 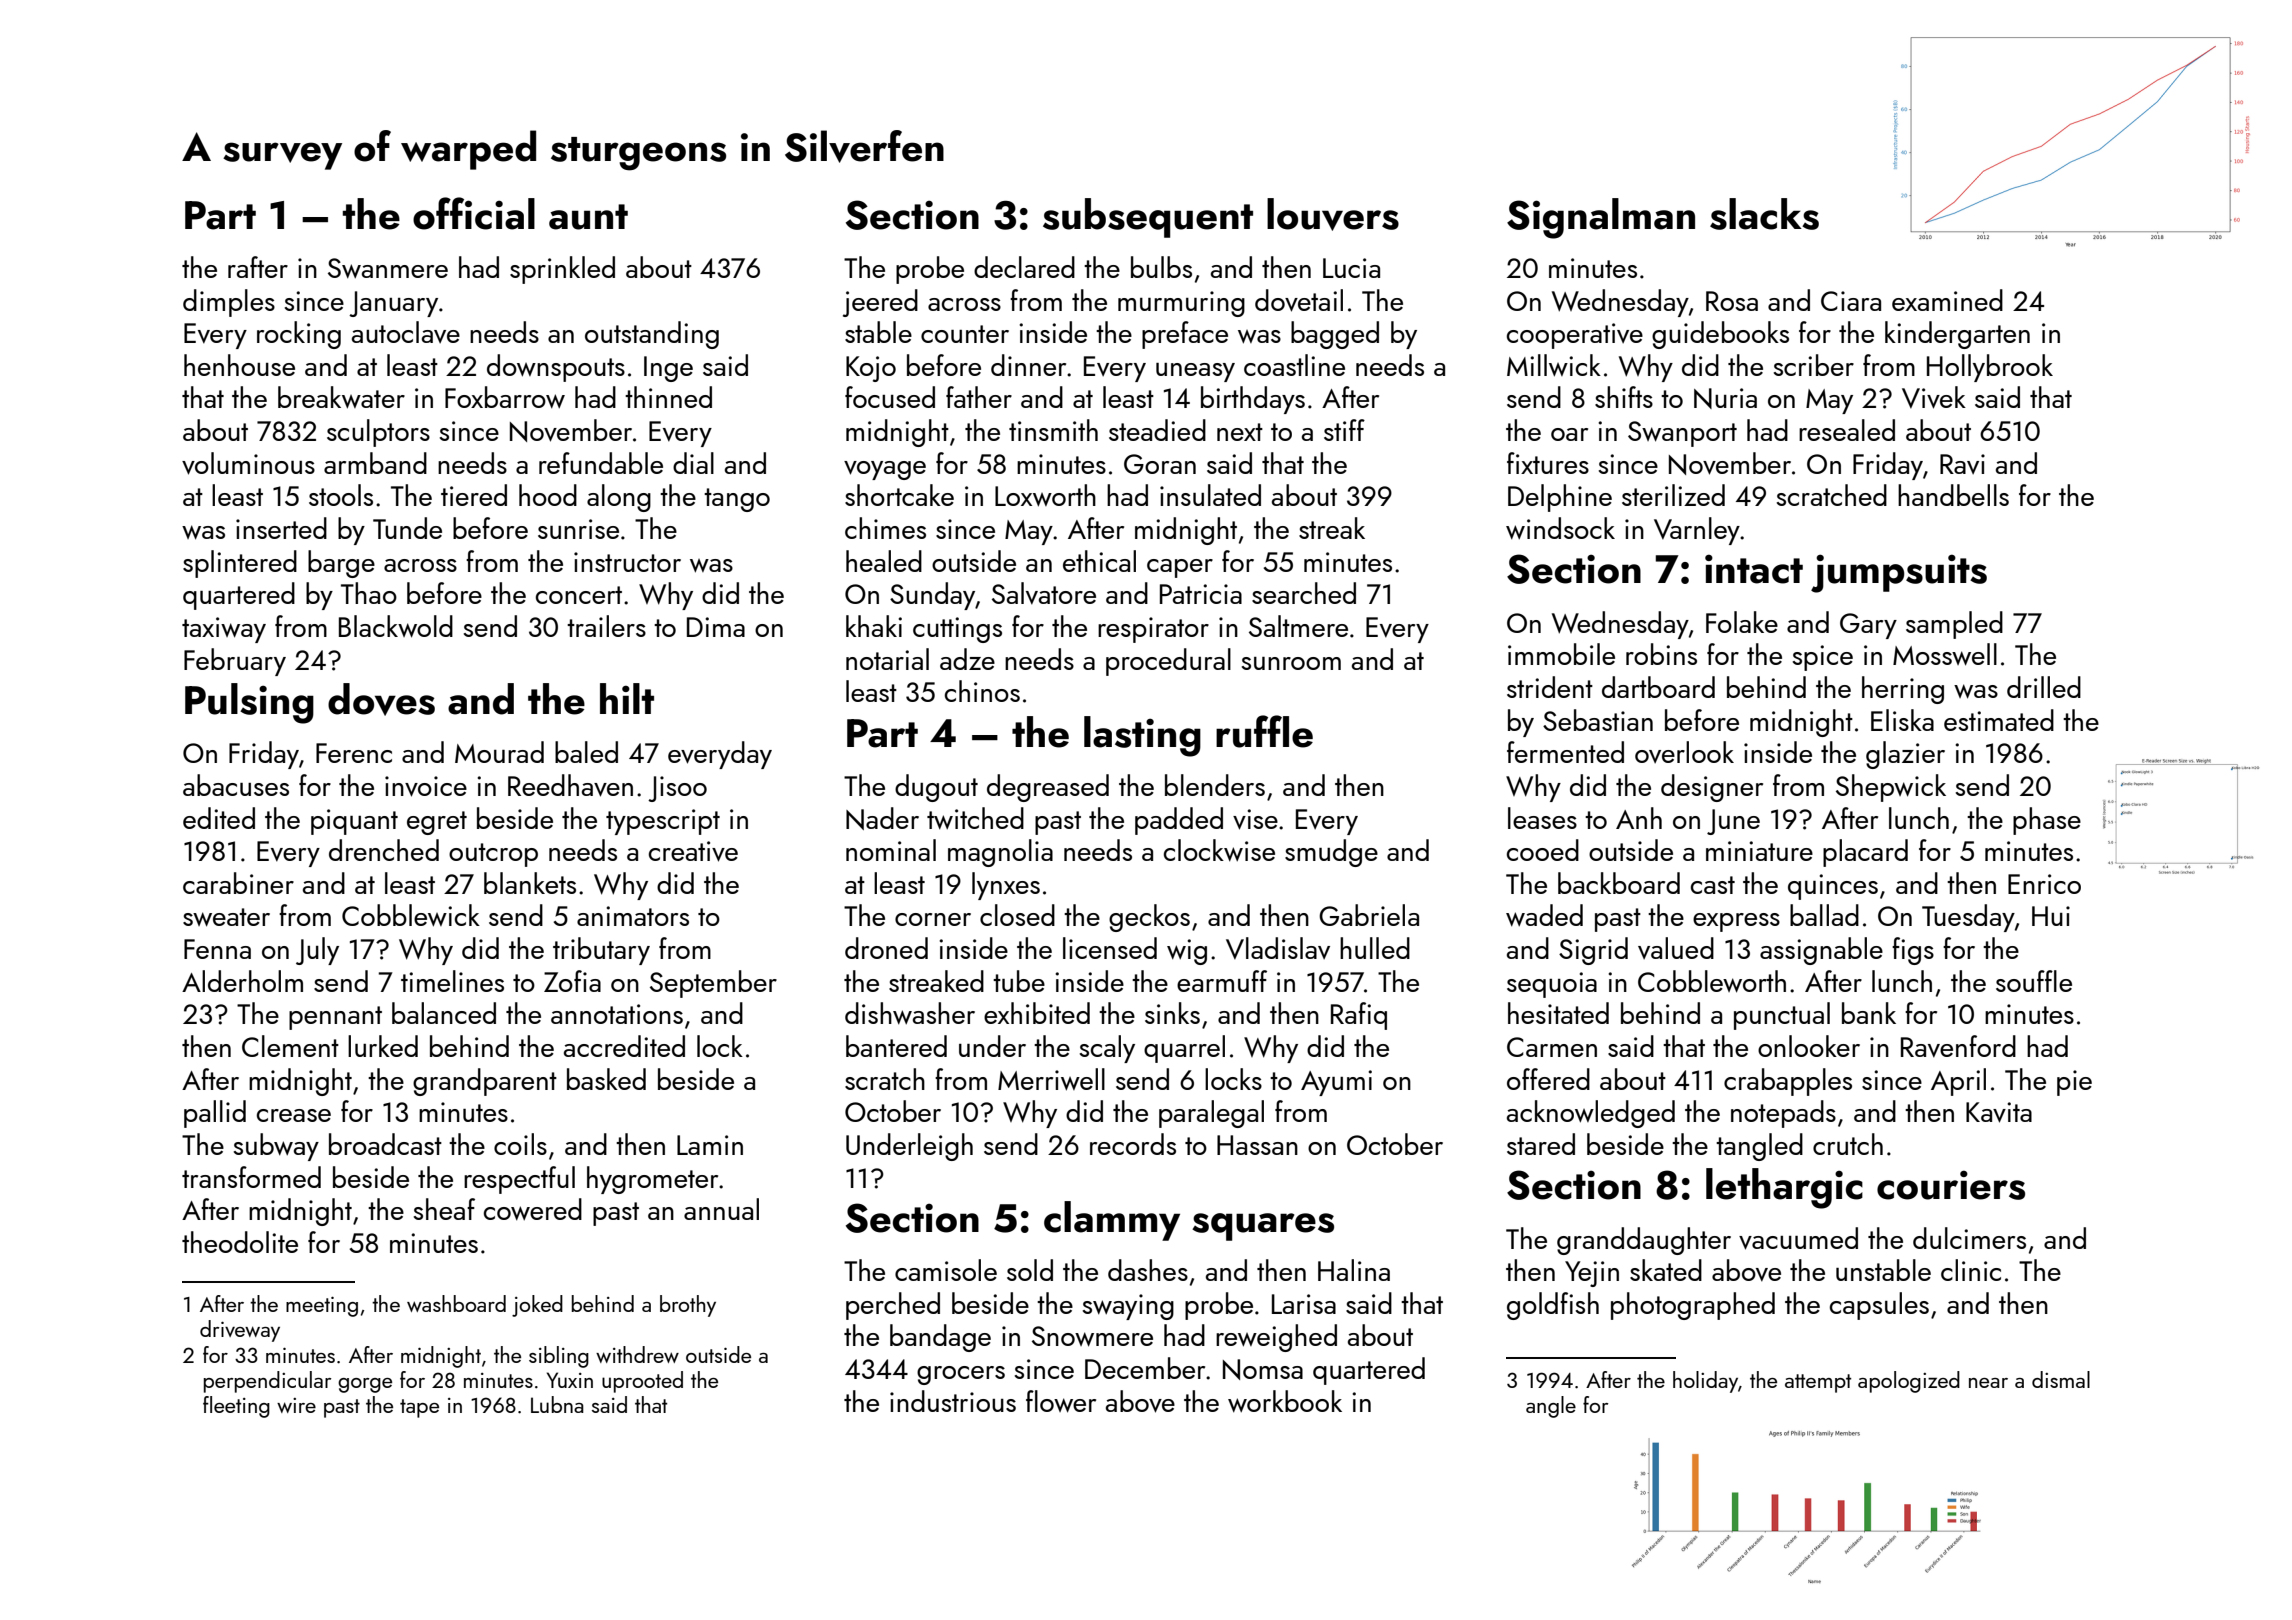 I want to click on Millwick, so click(x=1554, y=365).
